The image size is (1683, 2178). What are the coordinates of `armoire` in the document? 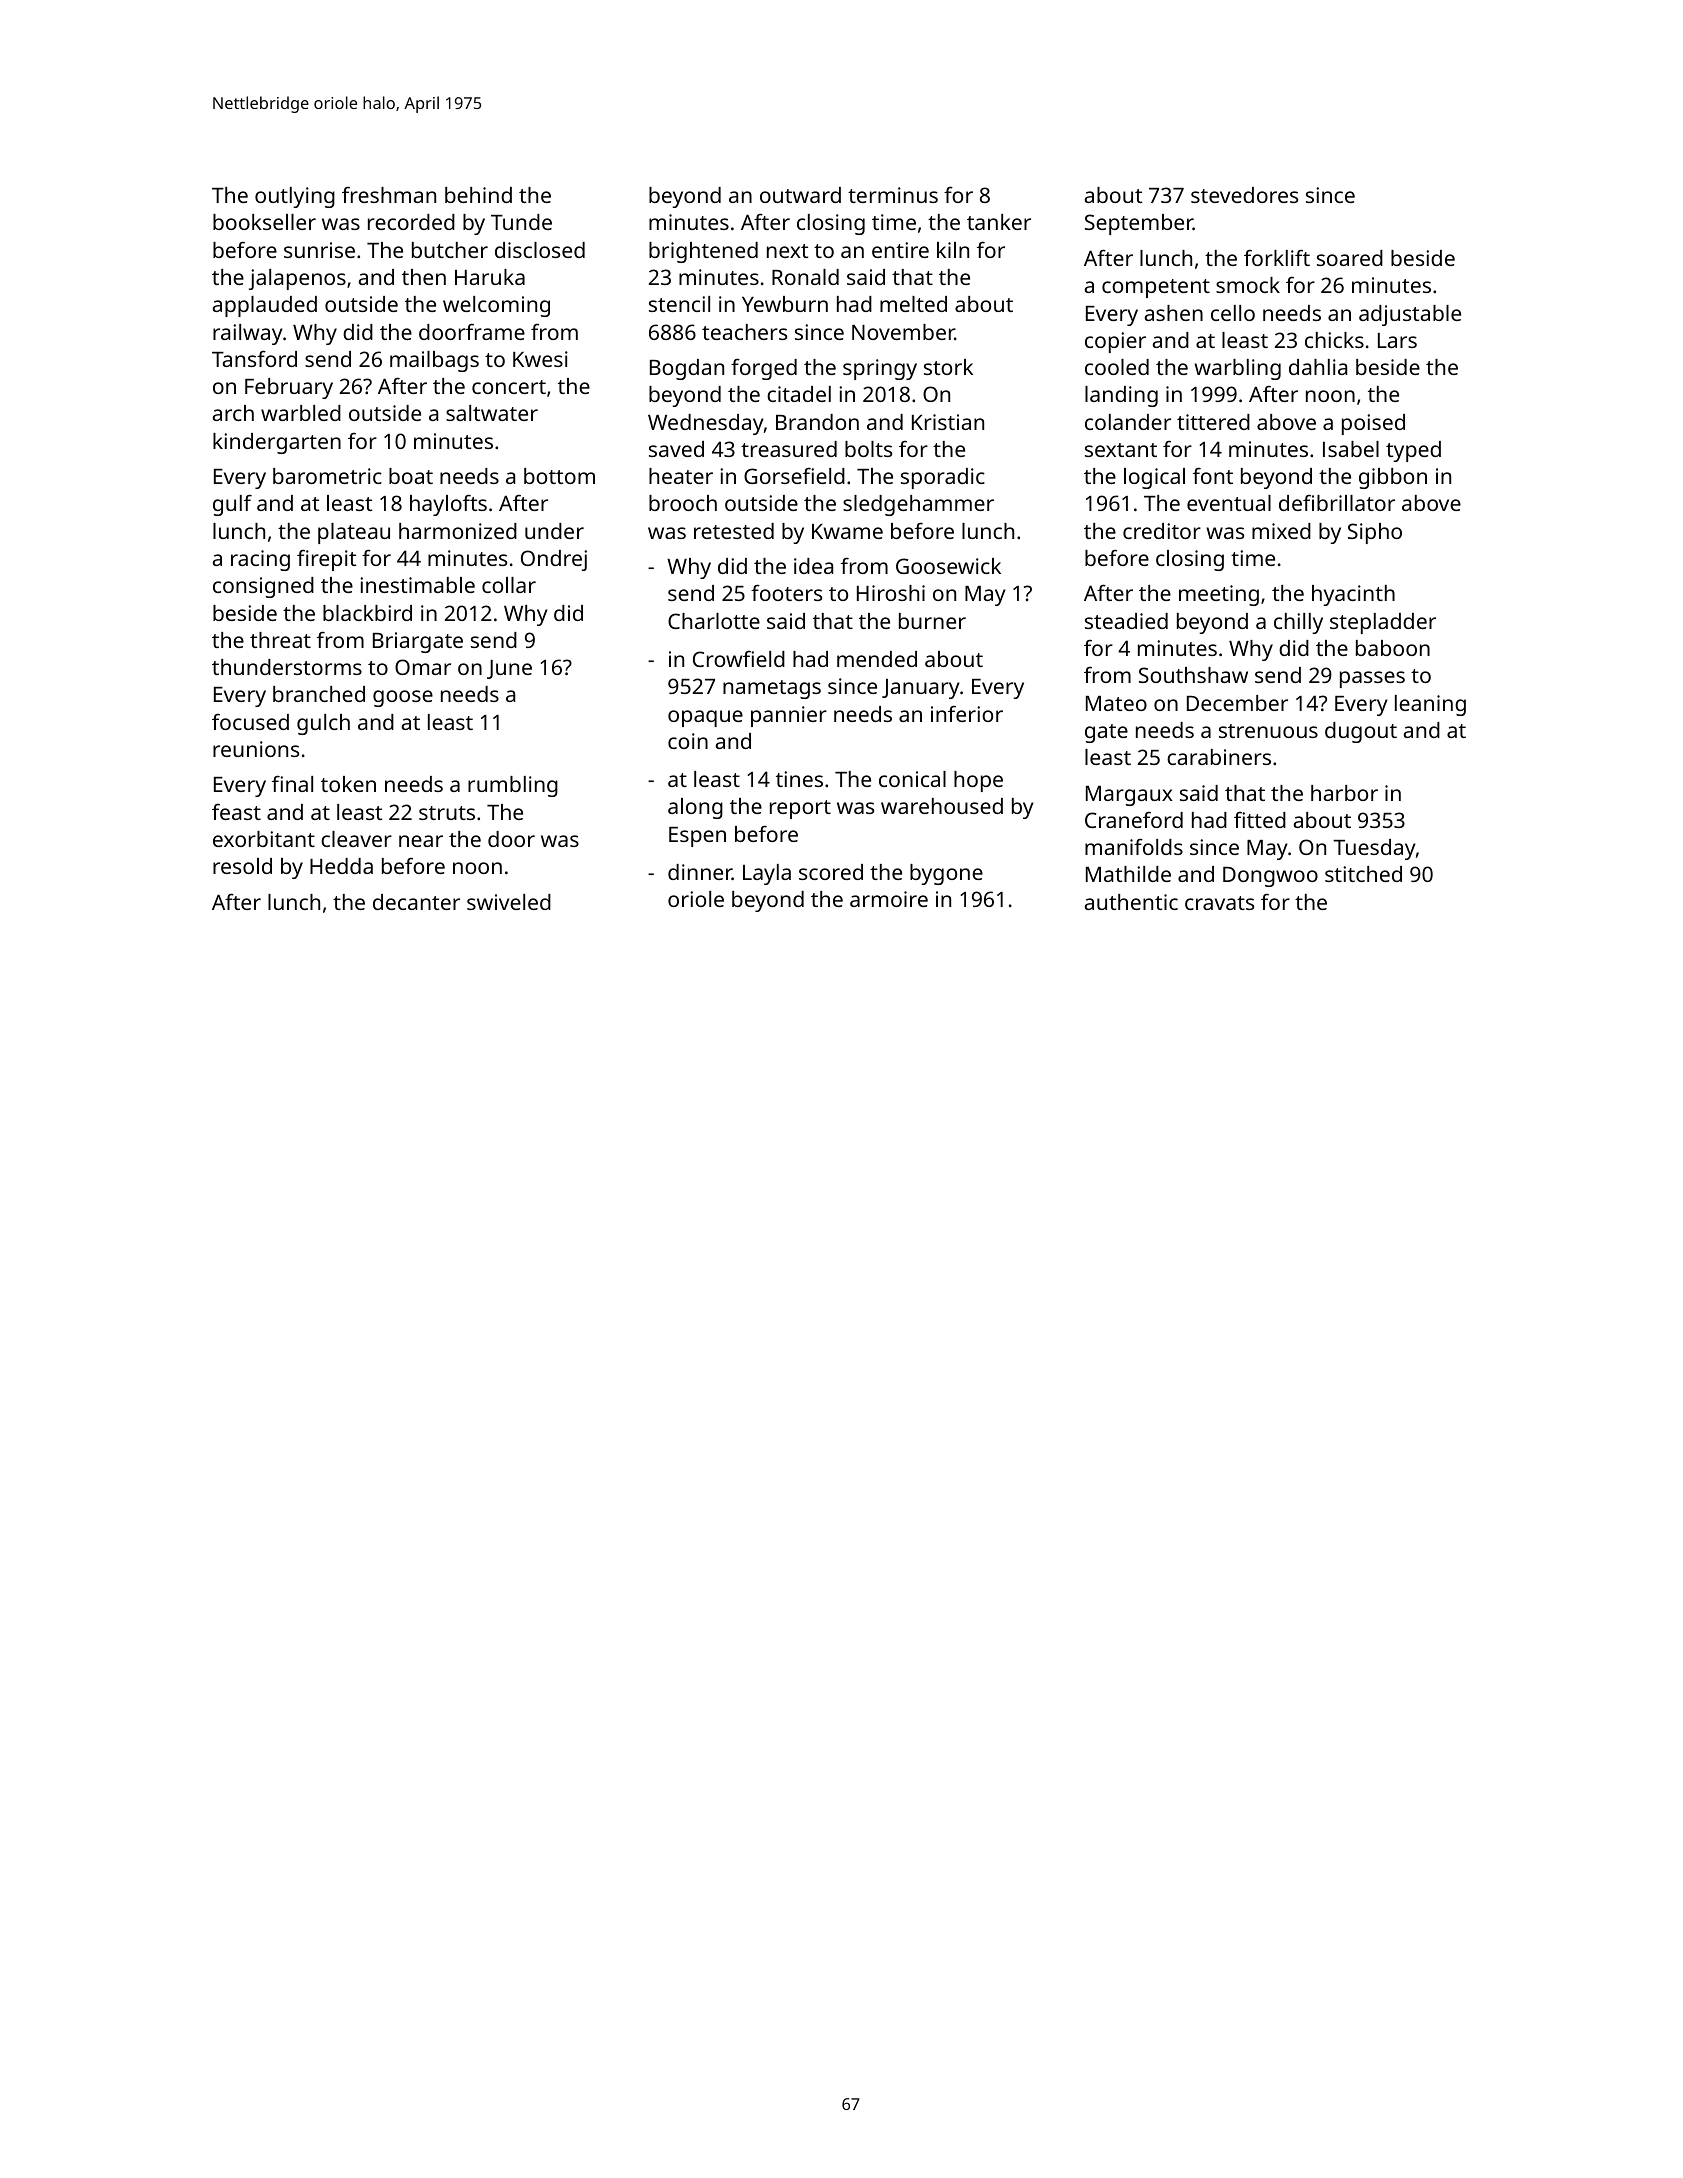 It's located at (889, 899).
